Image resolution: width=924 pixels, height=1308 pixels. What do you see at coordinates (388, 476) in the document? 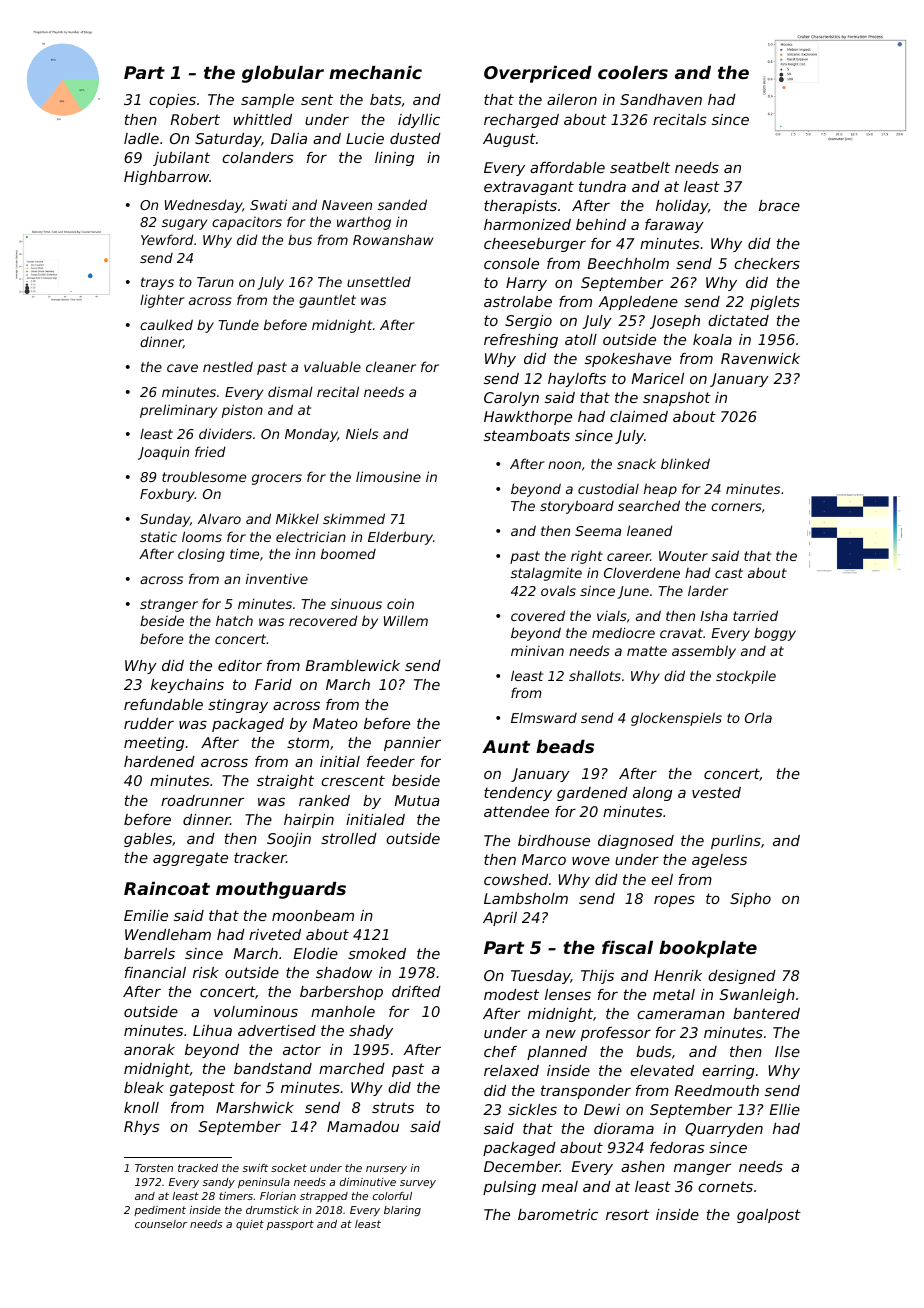
I see `limousine` at bounding box center [388, 476].
